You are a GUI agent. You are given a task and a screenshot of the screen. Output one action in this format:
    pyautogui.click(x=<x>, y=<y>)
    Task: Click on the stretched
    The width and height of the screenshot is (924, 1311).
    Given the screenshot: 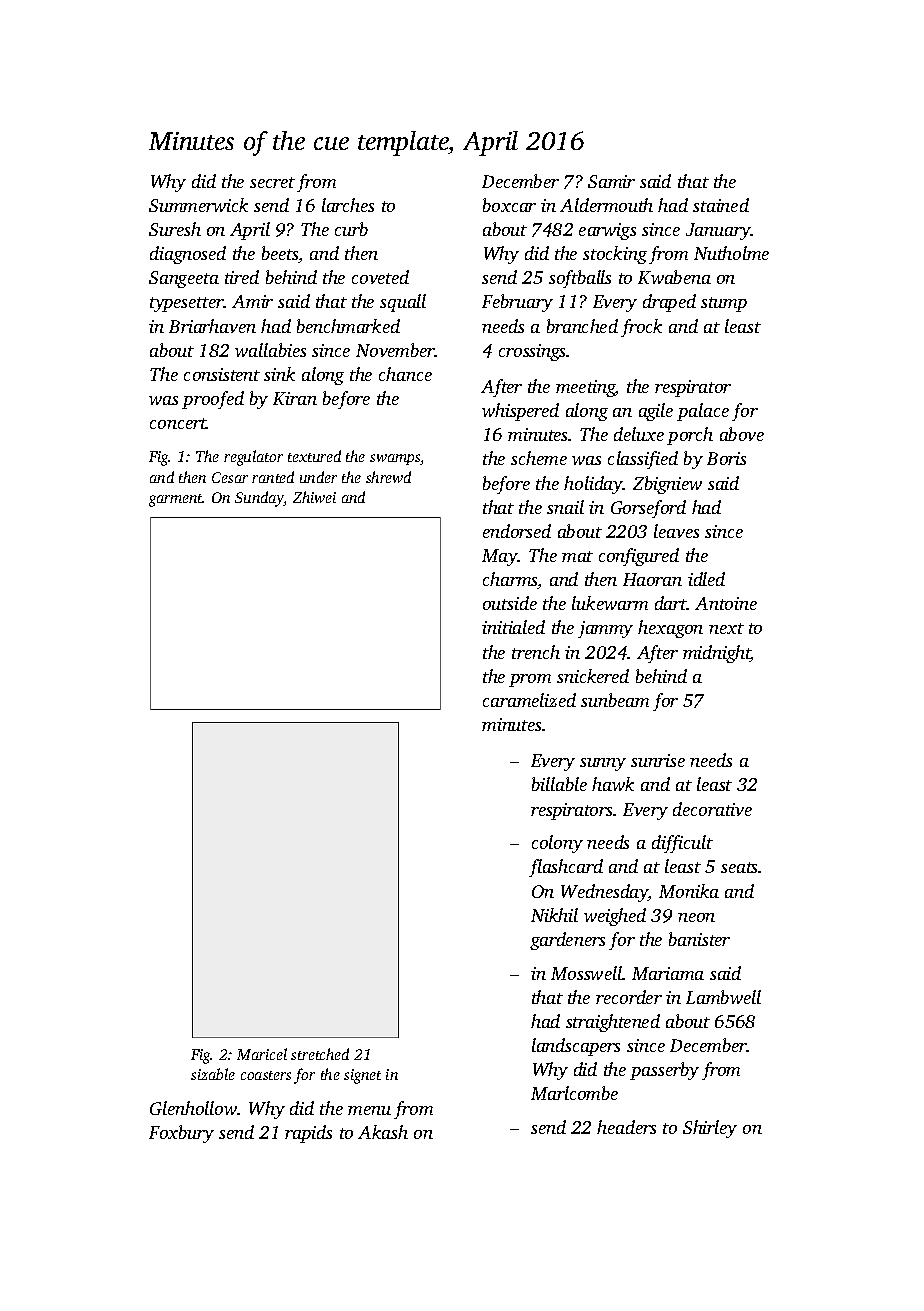 What is the action you would take?
    pyautogui.click(x=320, y=1054)
